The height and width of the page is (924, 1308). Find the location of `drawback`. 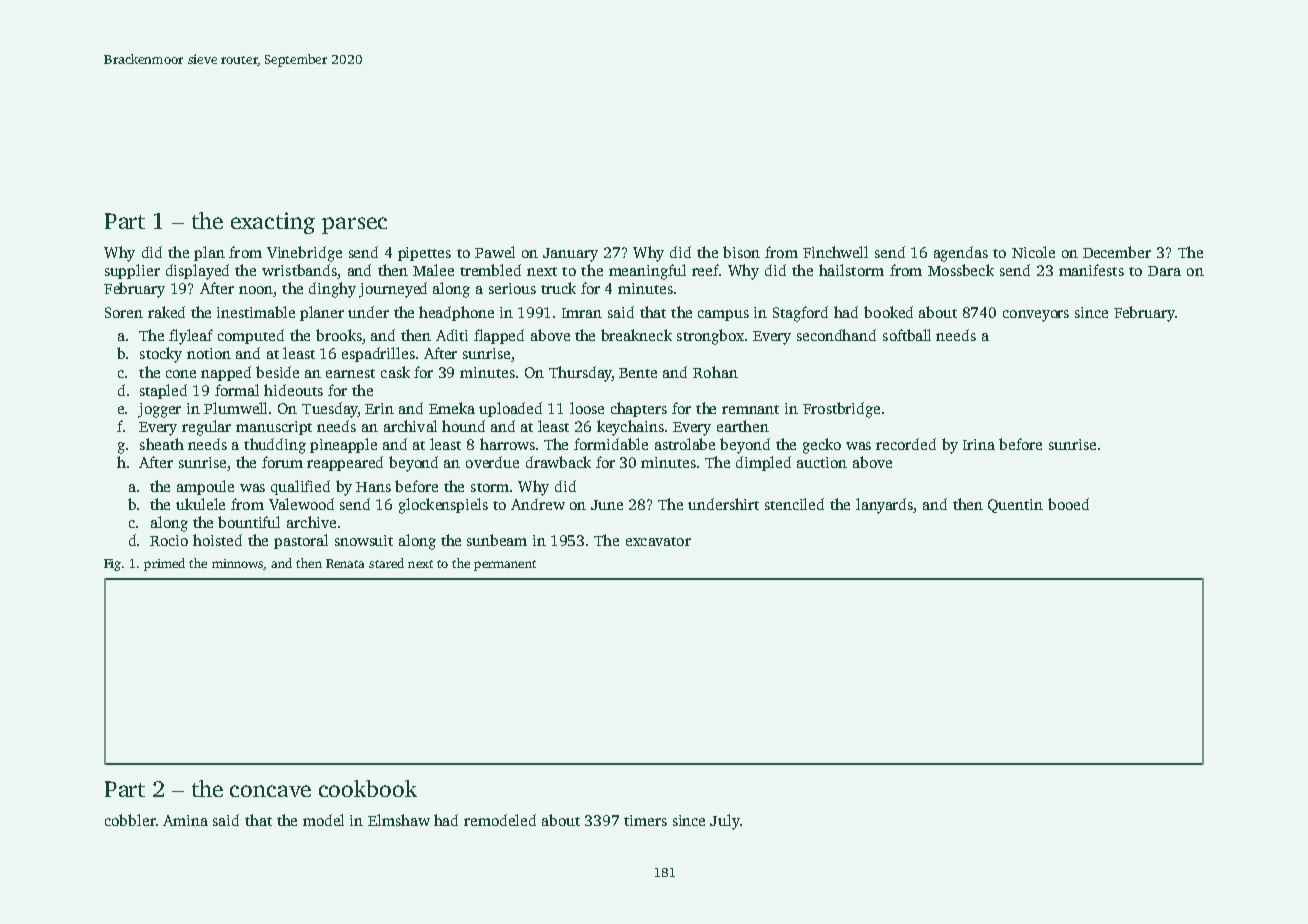

drawback is located at coordinates (558, 462).
